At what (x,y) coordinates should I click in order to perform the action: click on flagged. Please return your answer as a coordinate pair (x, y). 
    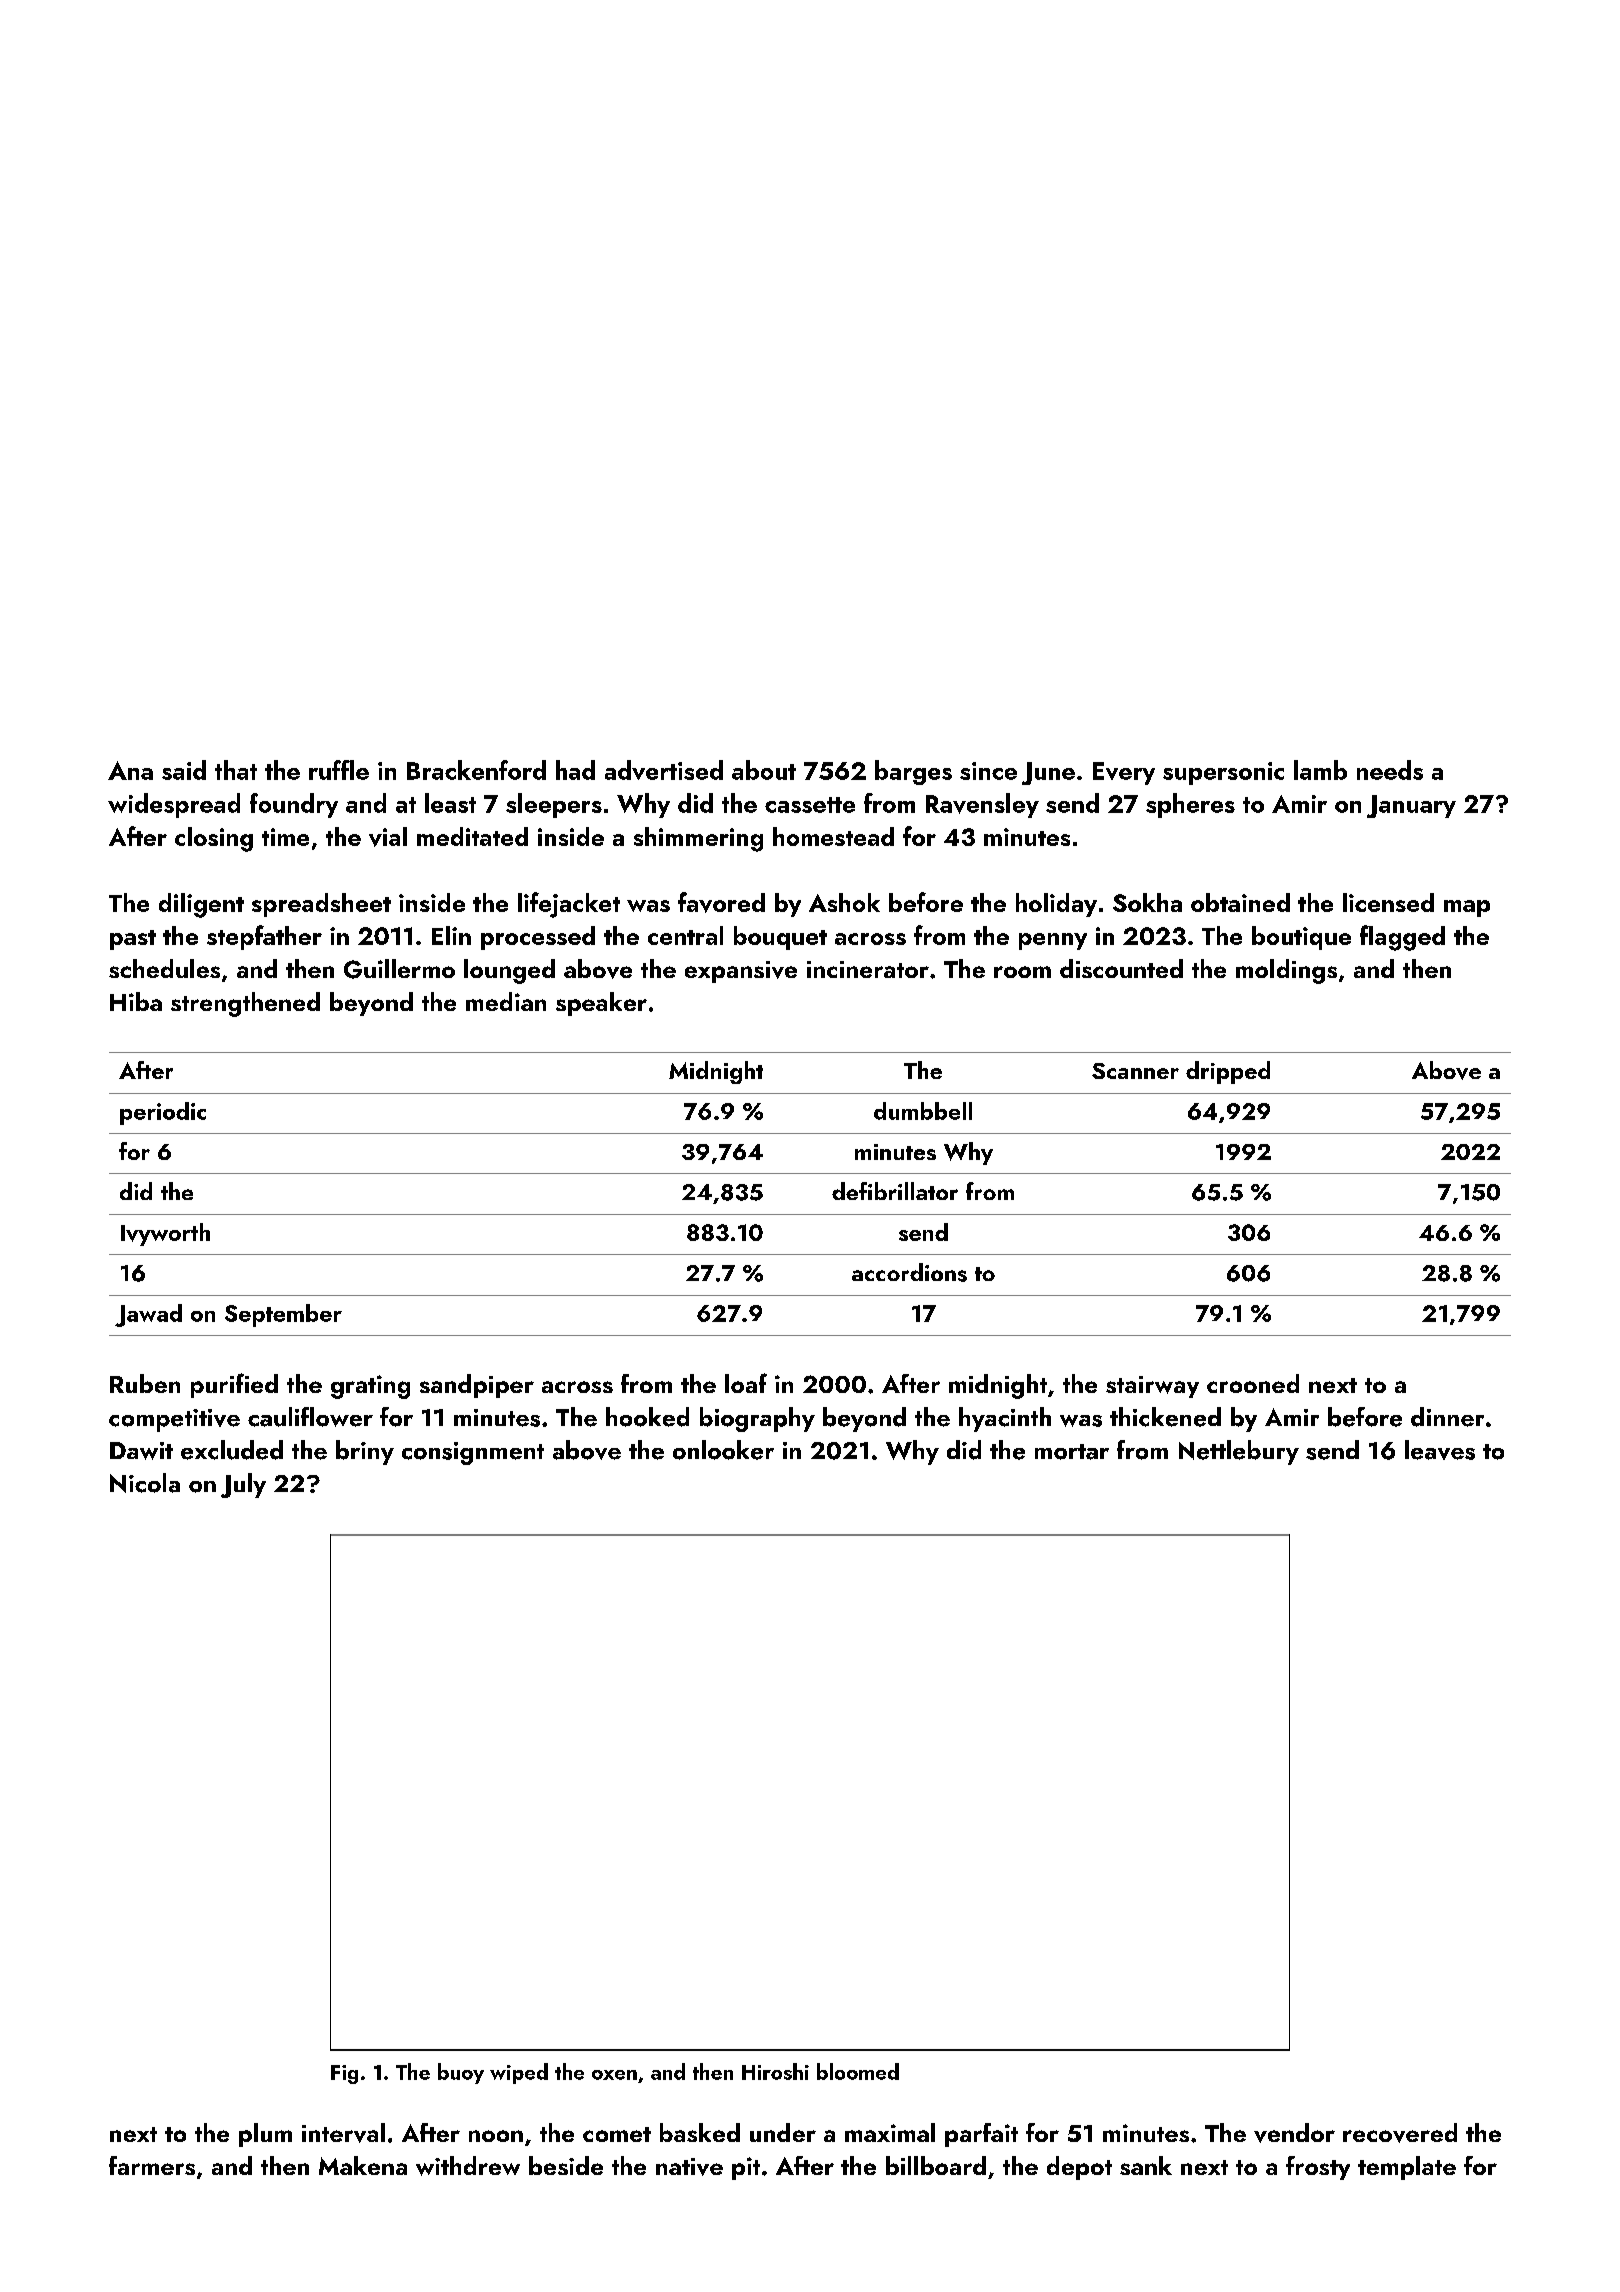
    Looking at the image, I should click on (1402, 938).
